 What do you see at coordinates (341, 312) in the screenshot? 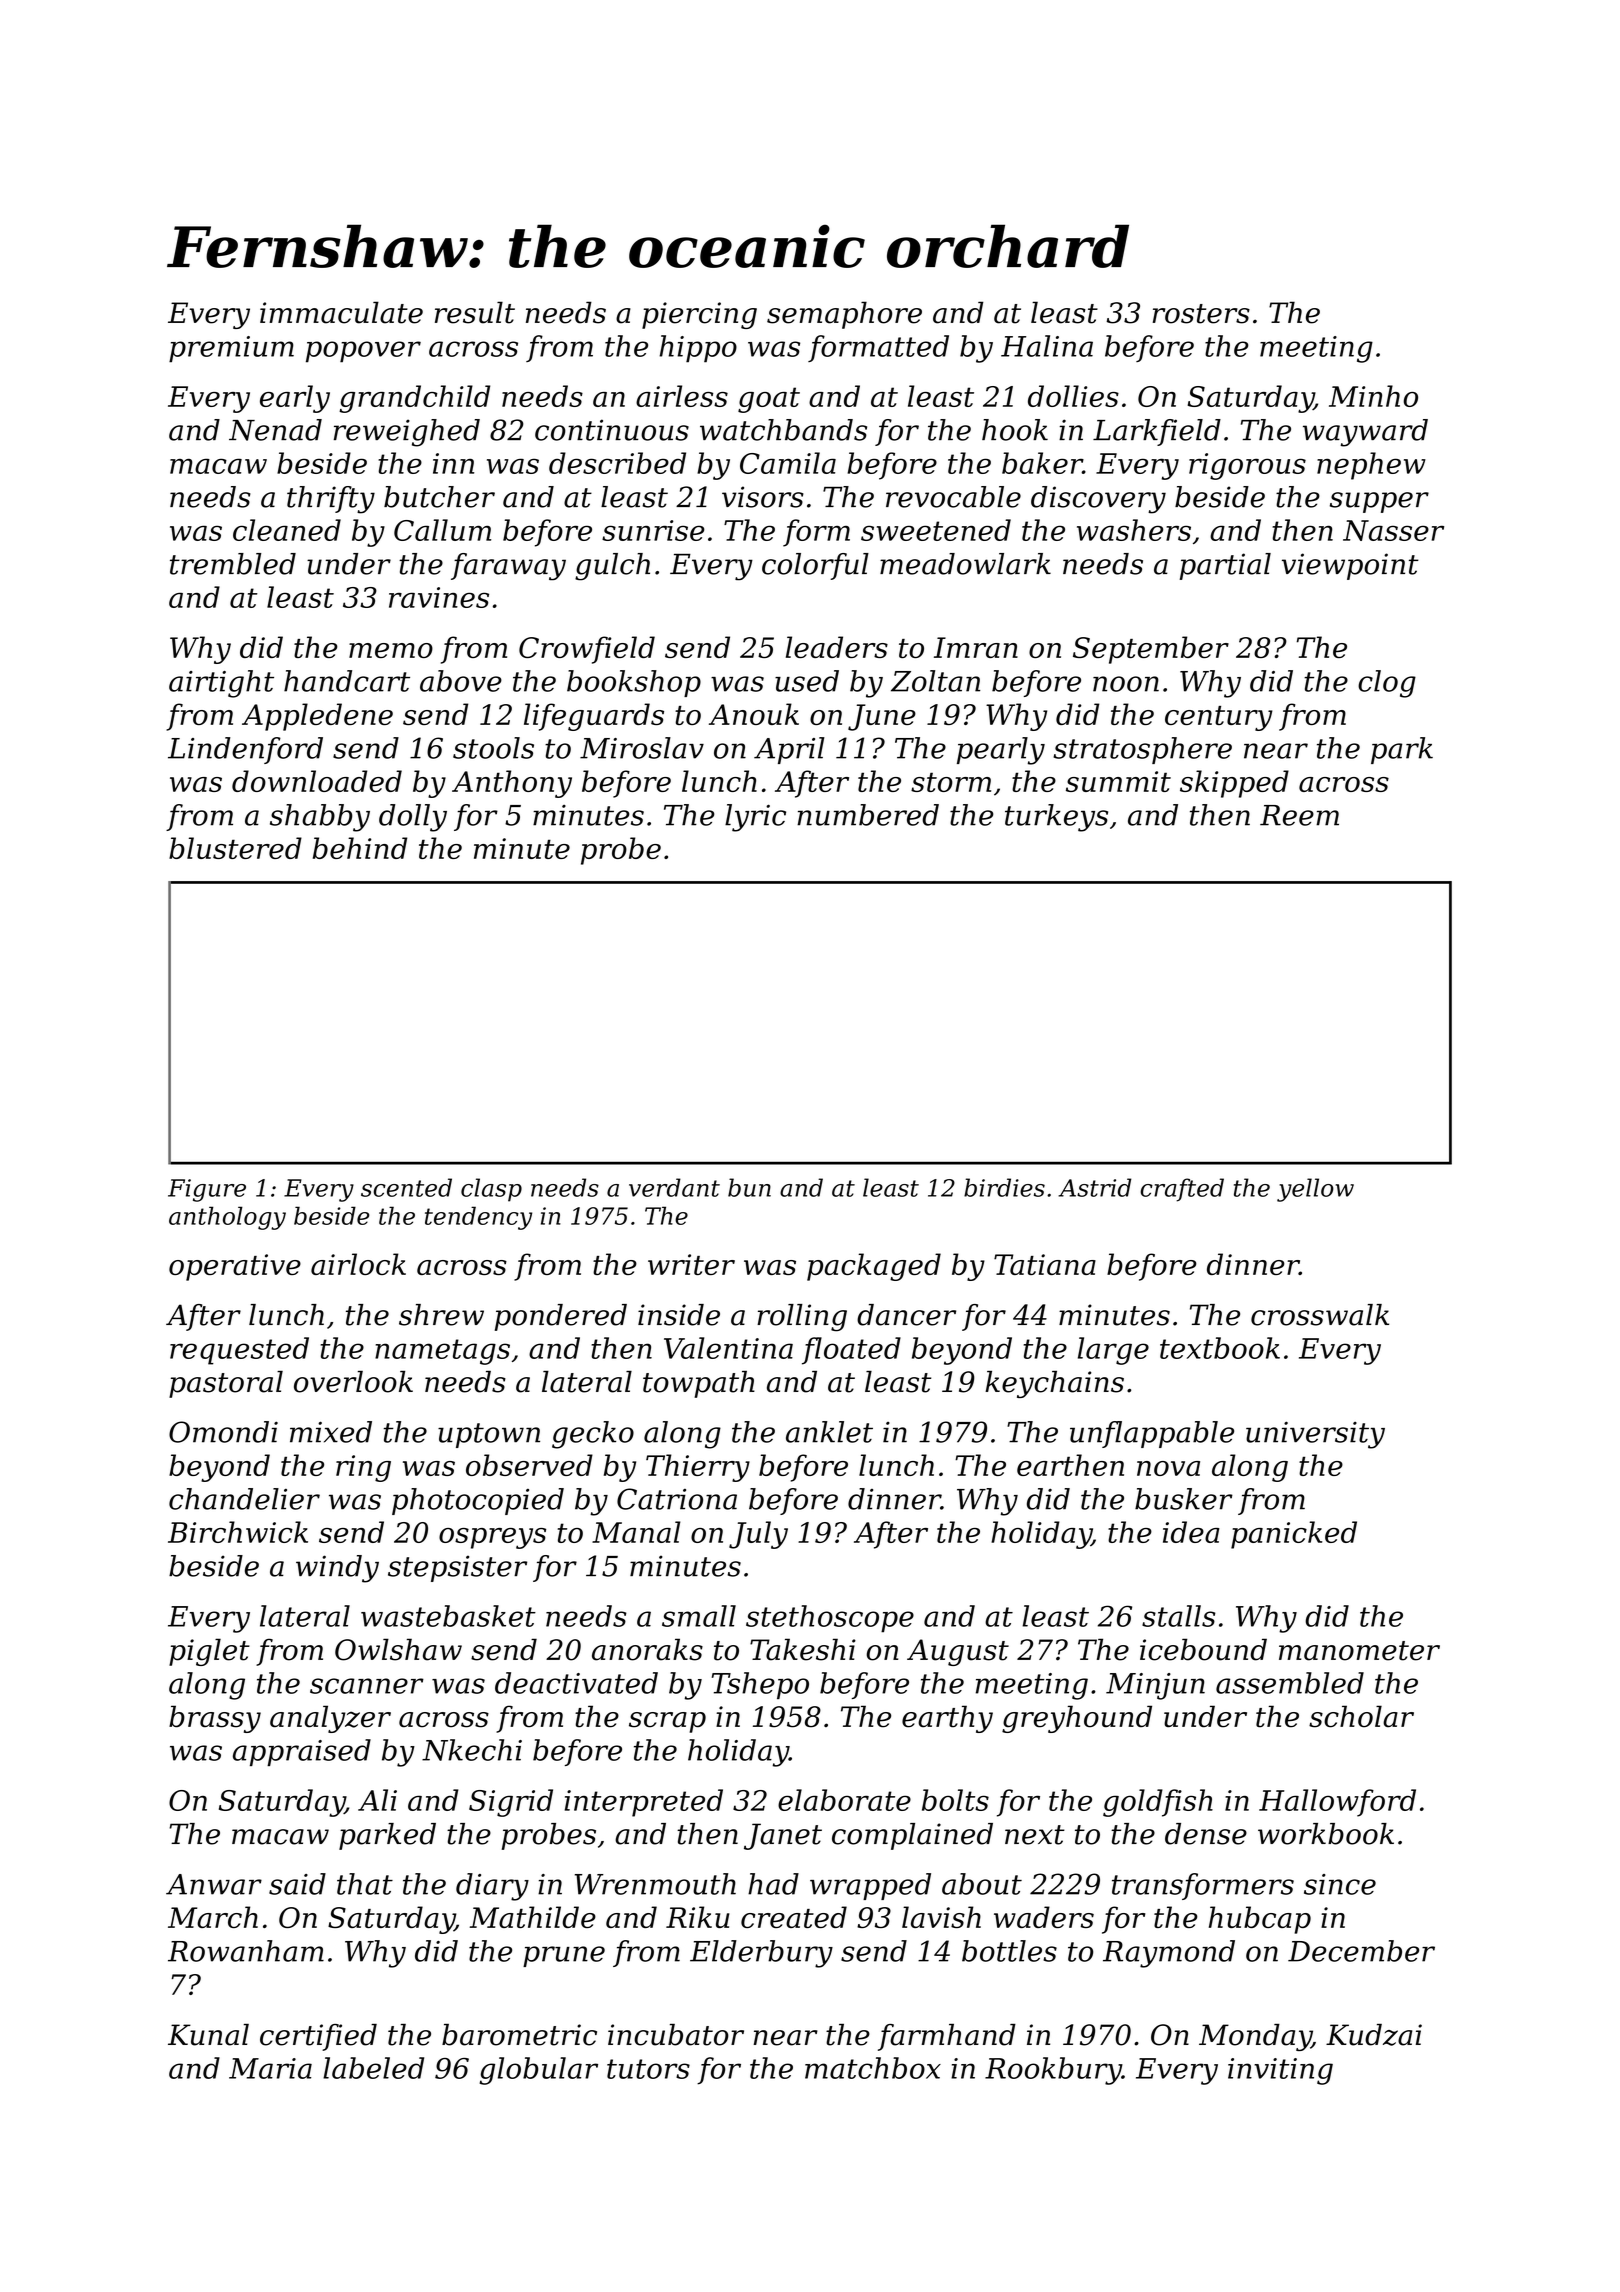
I see `immaculate` at bounding box center [341, 312].
